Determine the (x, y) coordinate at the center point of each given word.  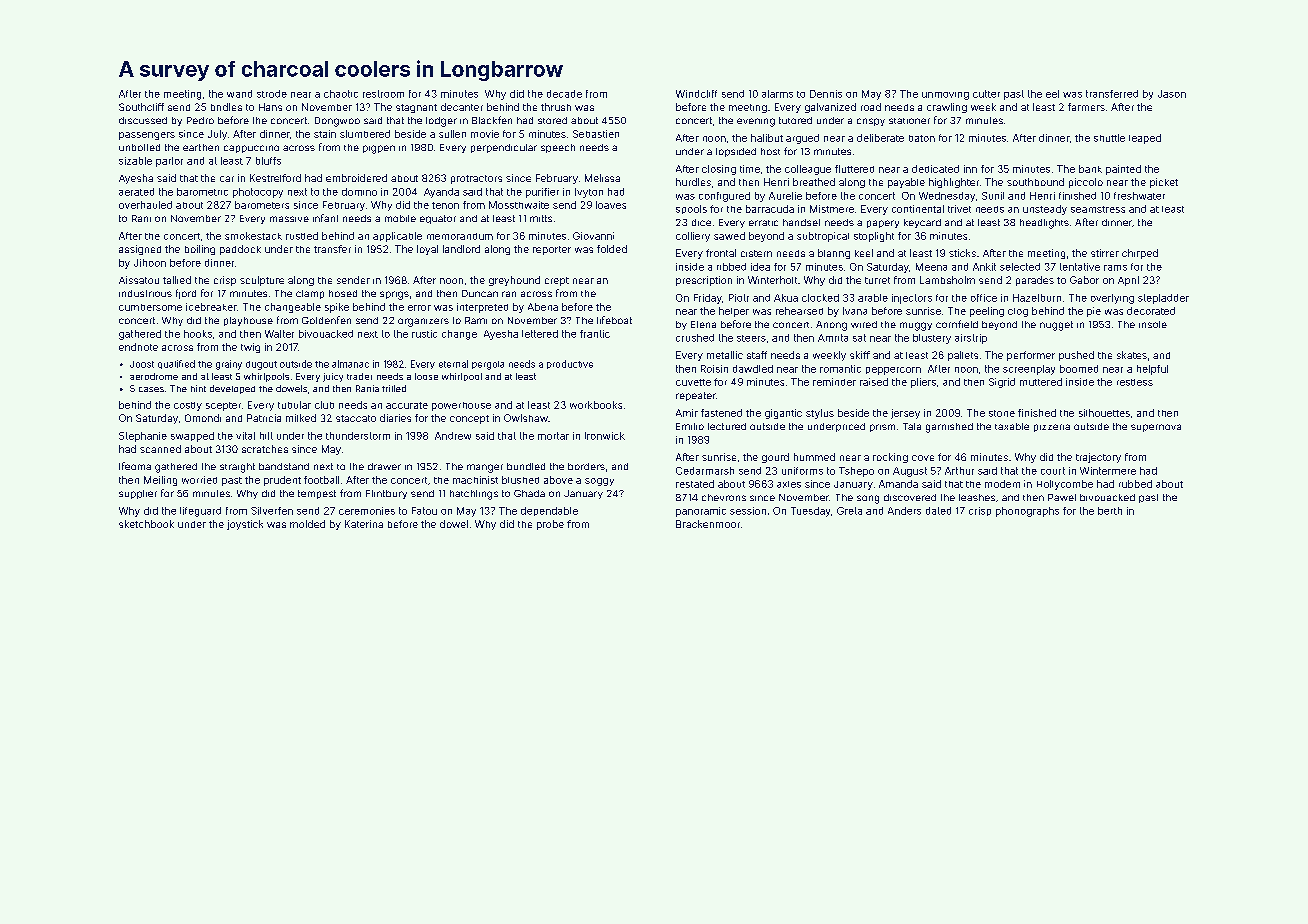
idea (760, 267)
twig (250, 348)
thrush (556, 107)
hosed (343, 293)
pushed (1076, 356)
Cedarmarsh (705, 471)
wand (239, 94)
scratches (265, 449)
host (770, 151)
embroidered (356, 178)
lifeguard (200, 512)
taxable (1012, 426)
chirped (1140, 254)
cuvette (693, 382)
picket (1164, 183)
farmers (1086, 107)
